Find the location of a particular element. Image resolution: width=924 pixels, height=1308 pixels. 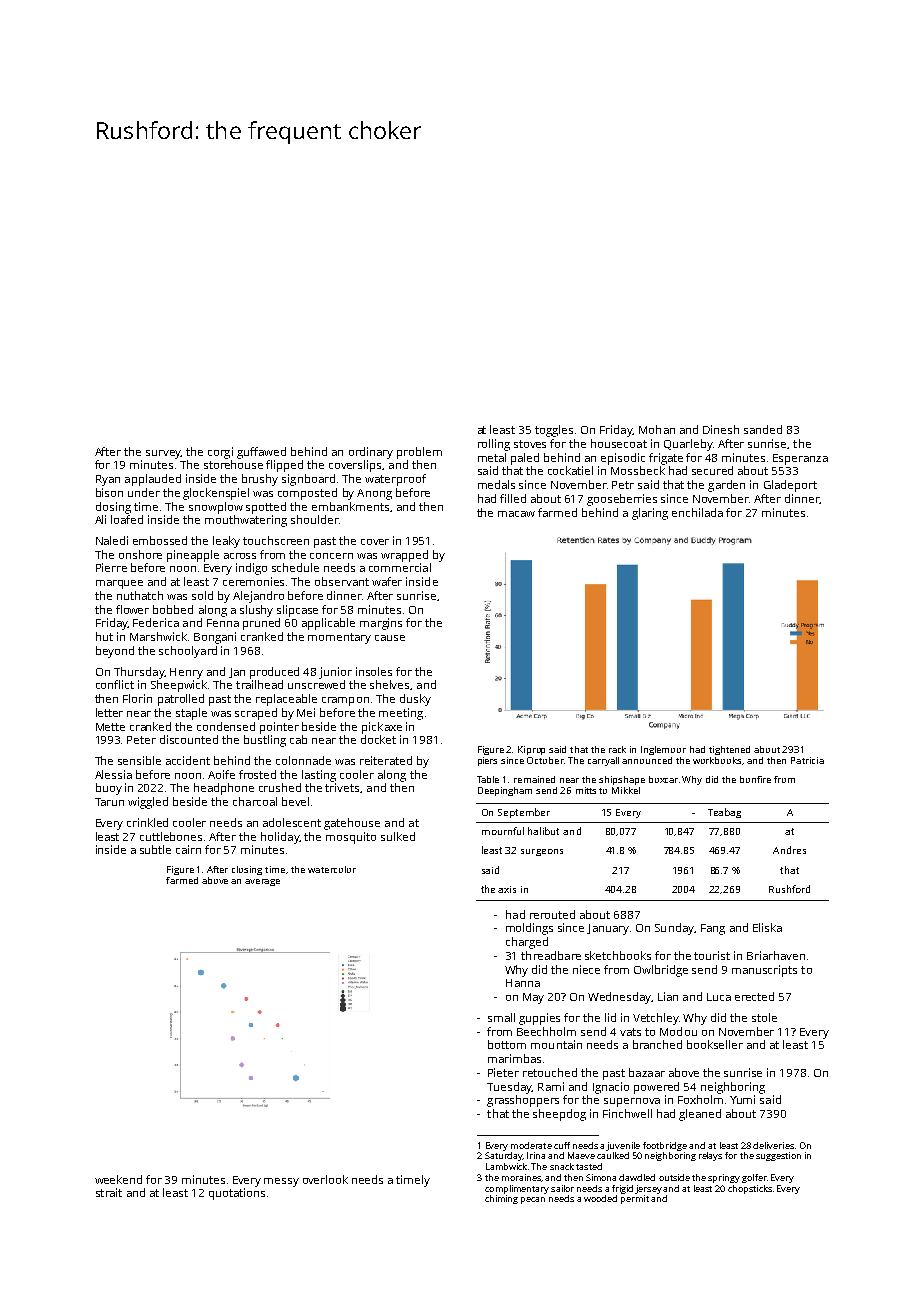

Irina is located at coordinates (536, 1155).
